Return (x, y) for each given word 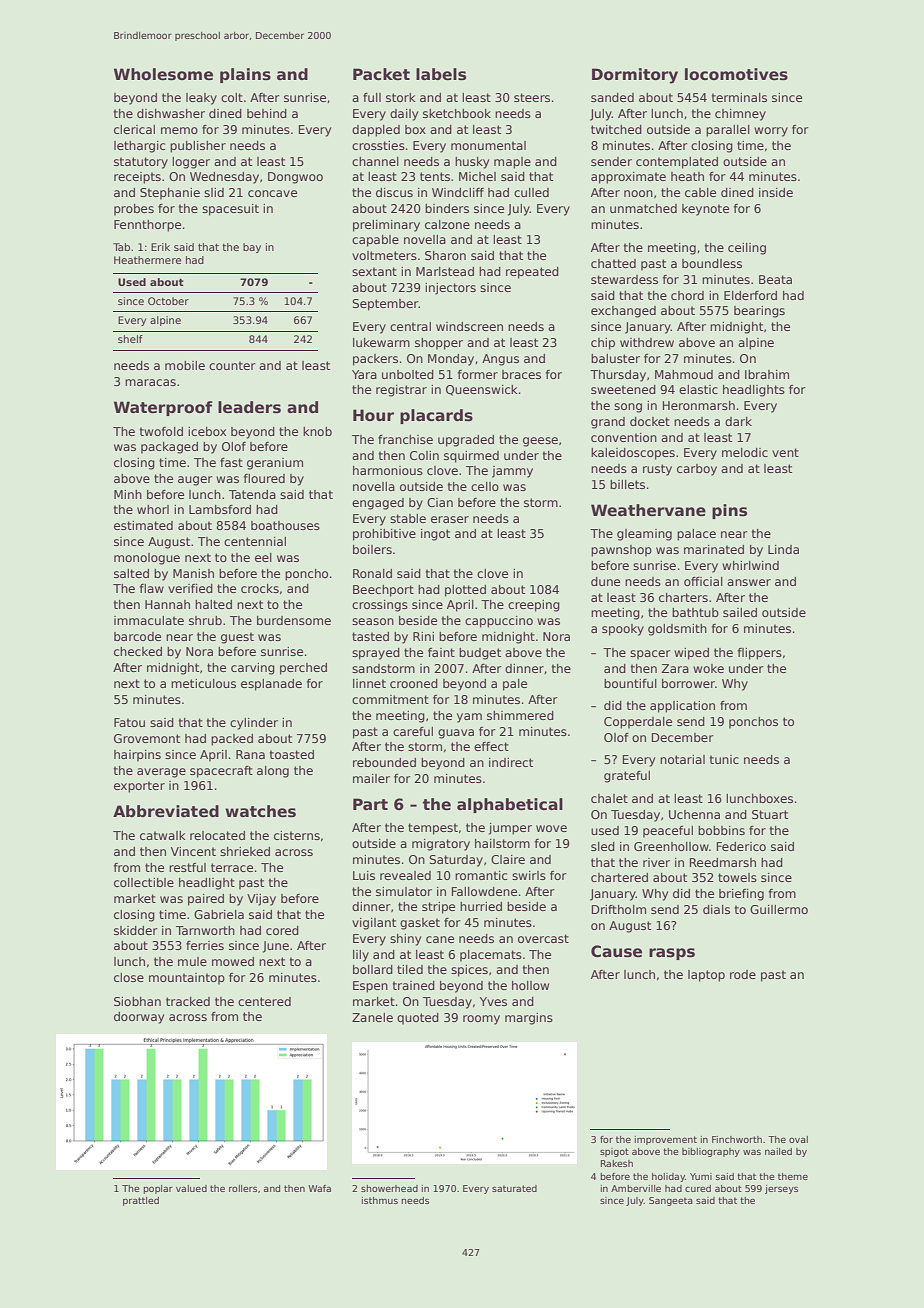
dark (738, 421)
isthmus (380, 1200)
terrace (232, 867)
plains (245, 75)
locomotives (736, 74)
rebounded (384, 762)
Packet (381, 74)
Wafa (319, 1188)
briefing (741, 895)
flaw (151, 588)
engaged (378, 504)
